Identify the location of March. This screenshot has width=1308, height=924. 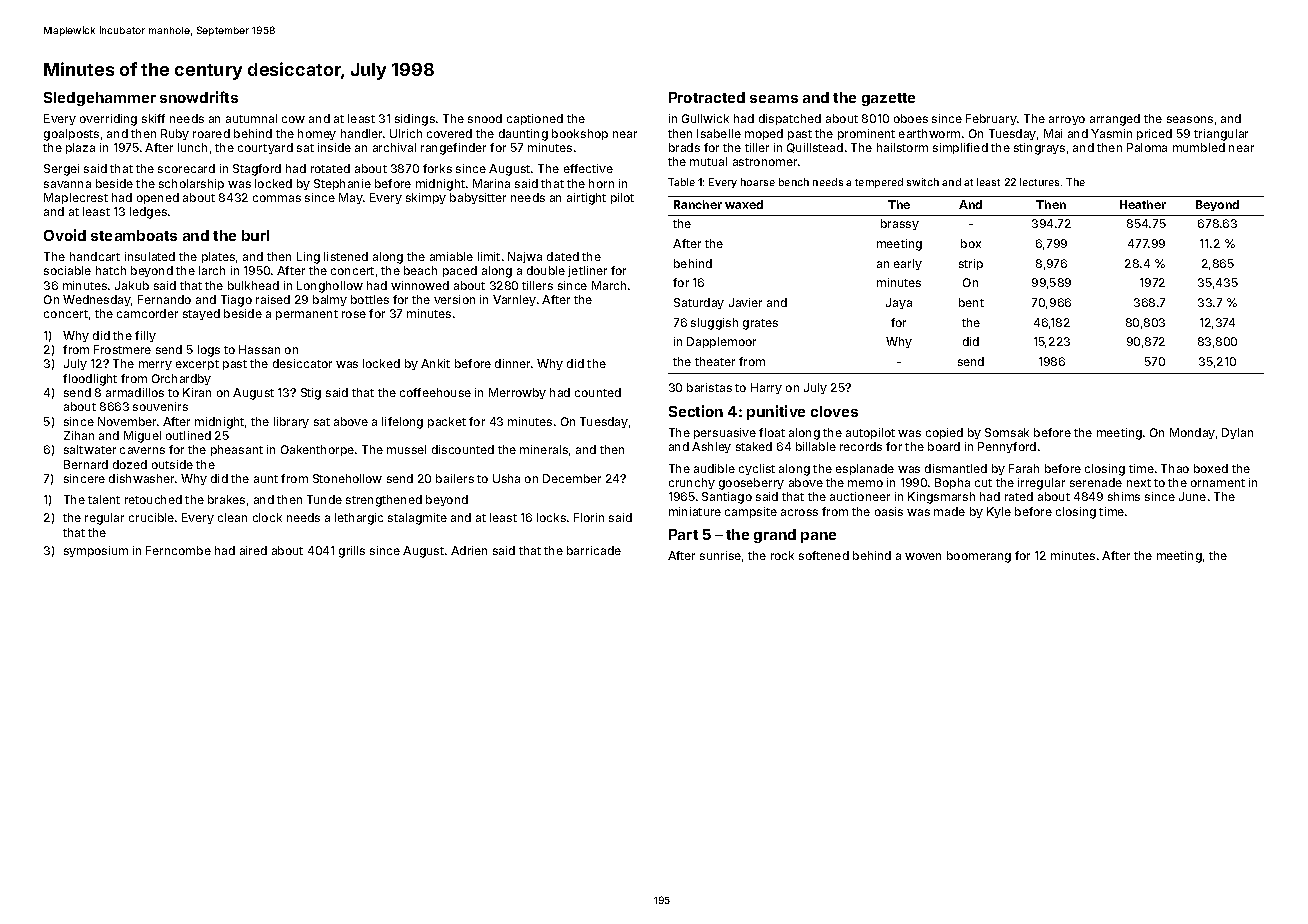
(609, 285).
